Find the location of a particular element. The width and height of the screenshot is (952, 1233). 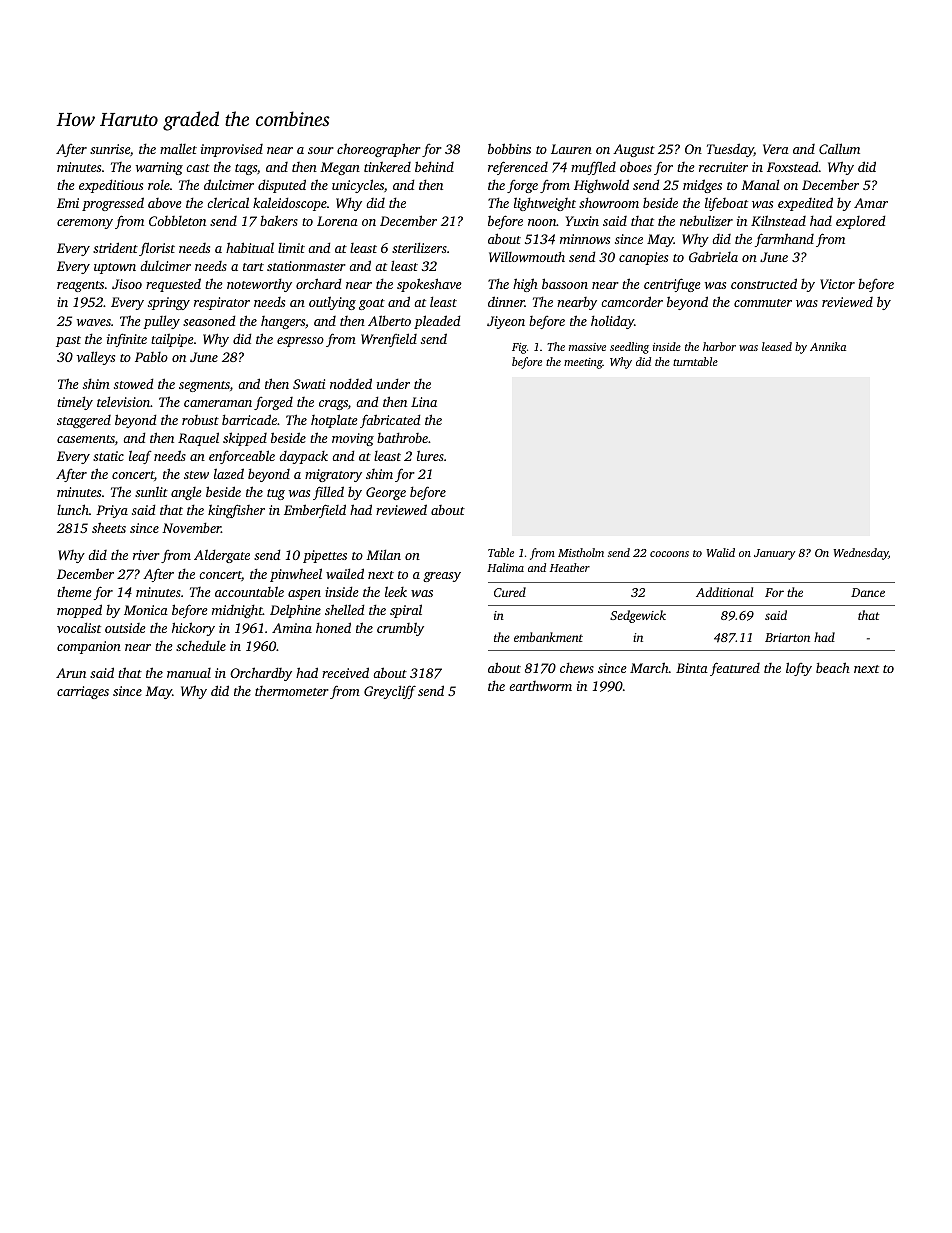

goat is located at coordinates (372, 304).
